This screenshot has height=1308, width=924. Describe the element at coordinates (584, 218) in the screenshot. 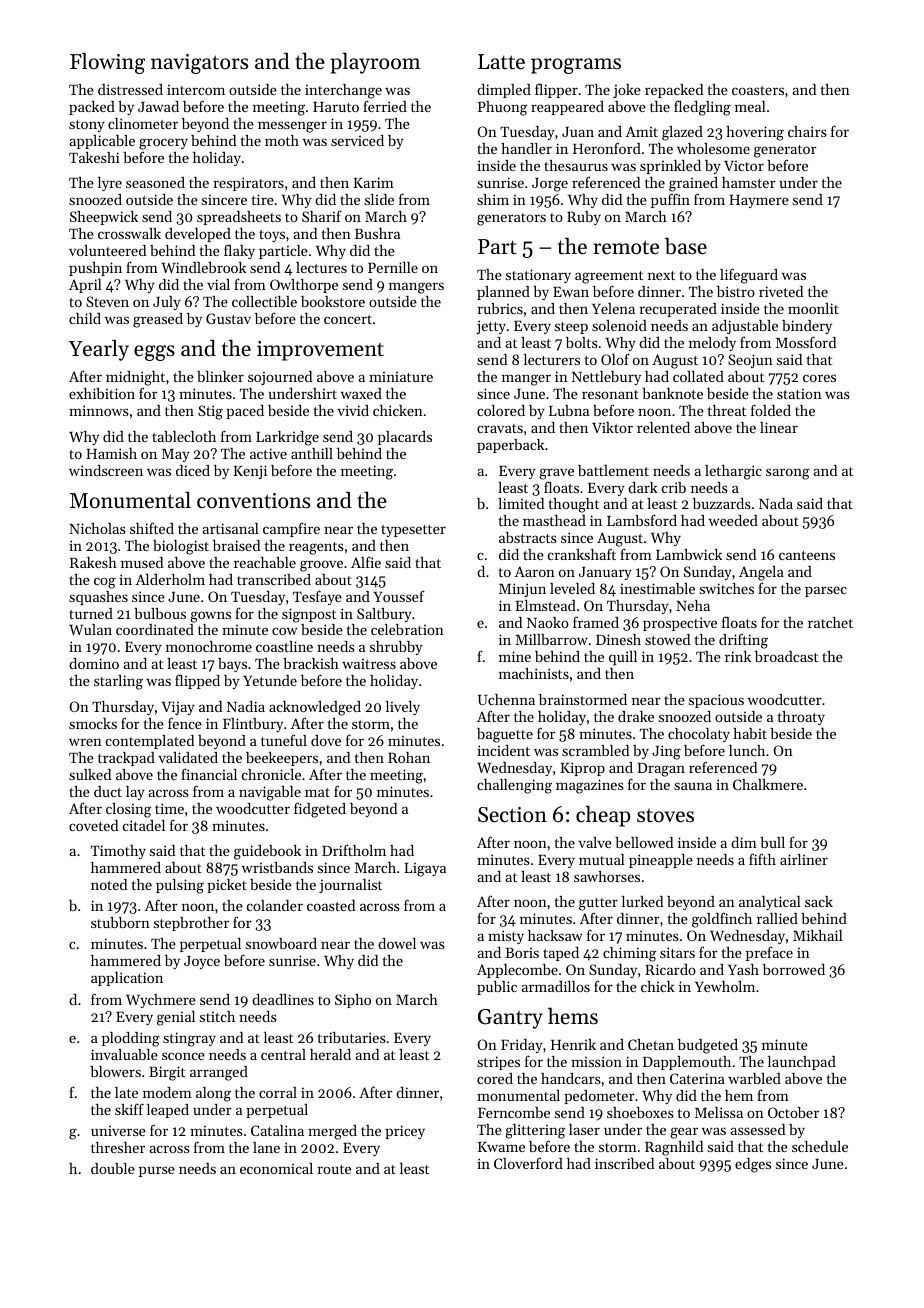

I see `Ruby` at that location.
